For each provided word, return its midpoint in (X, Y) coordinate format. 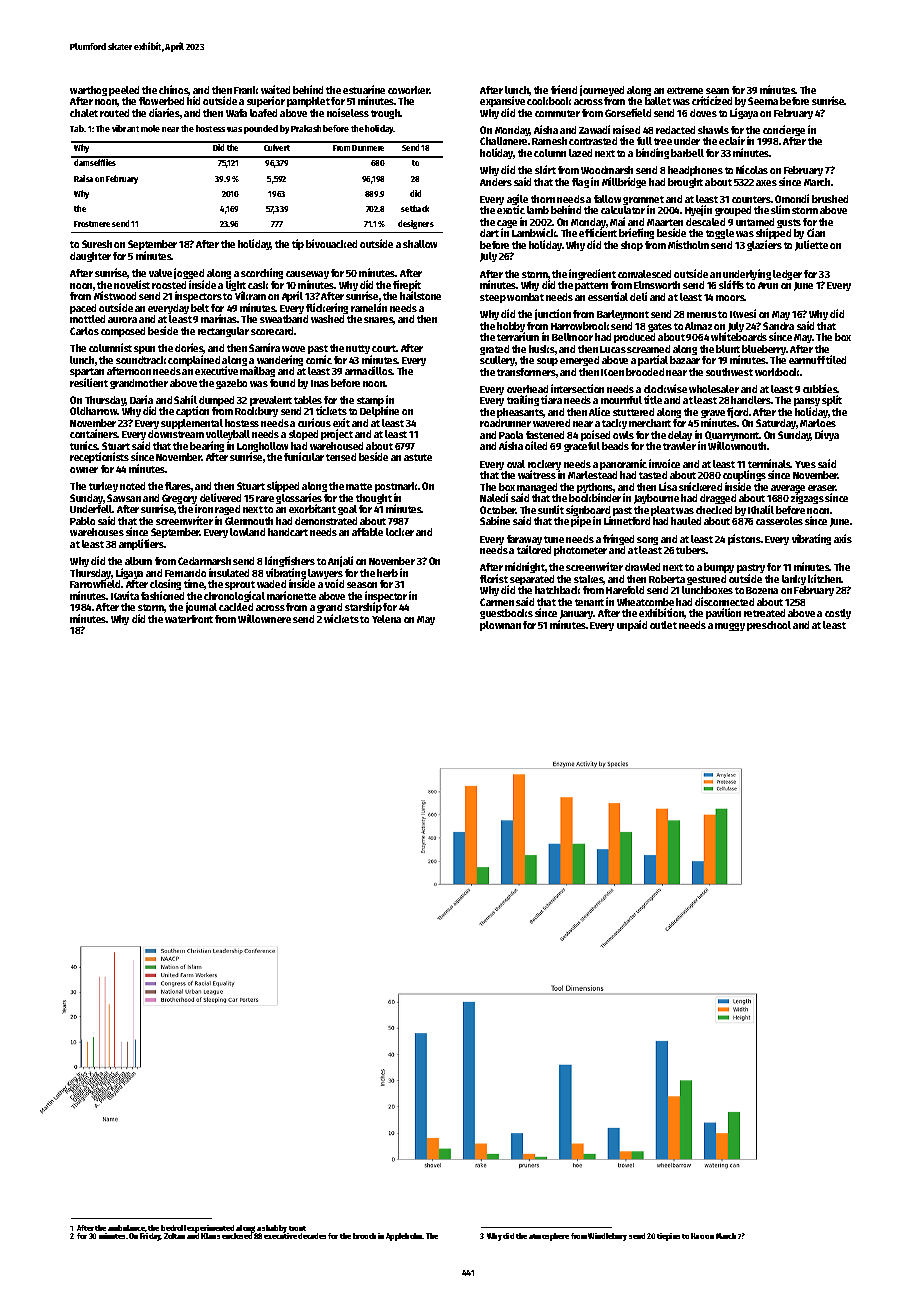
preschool (769, 626)
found (282, 383)
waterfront (189, 619)
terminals (769, 463)
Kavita (125, 595)
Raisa (83, 178)
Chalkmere (503, 141)
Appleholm (404, 1237)
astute (418, 457)
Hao (697, 1236)
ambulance (126, 1228)
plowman (500, 626)
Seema (763, 101)
